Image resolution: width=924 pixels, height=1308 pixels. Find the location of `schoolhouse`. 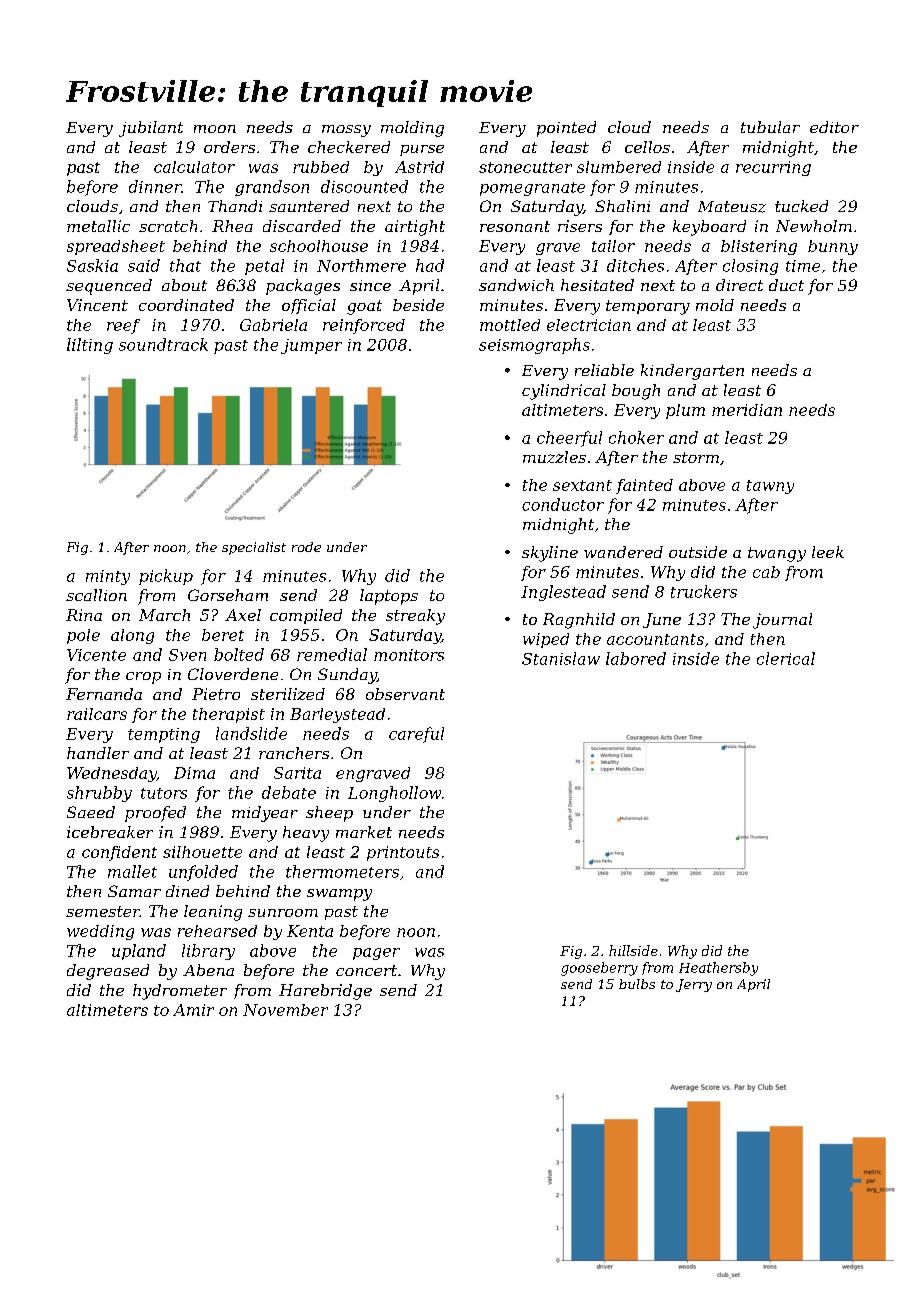

schoolhouse is located at coordinates (319, 246).
